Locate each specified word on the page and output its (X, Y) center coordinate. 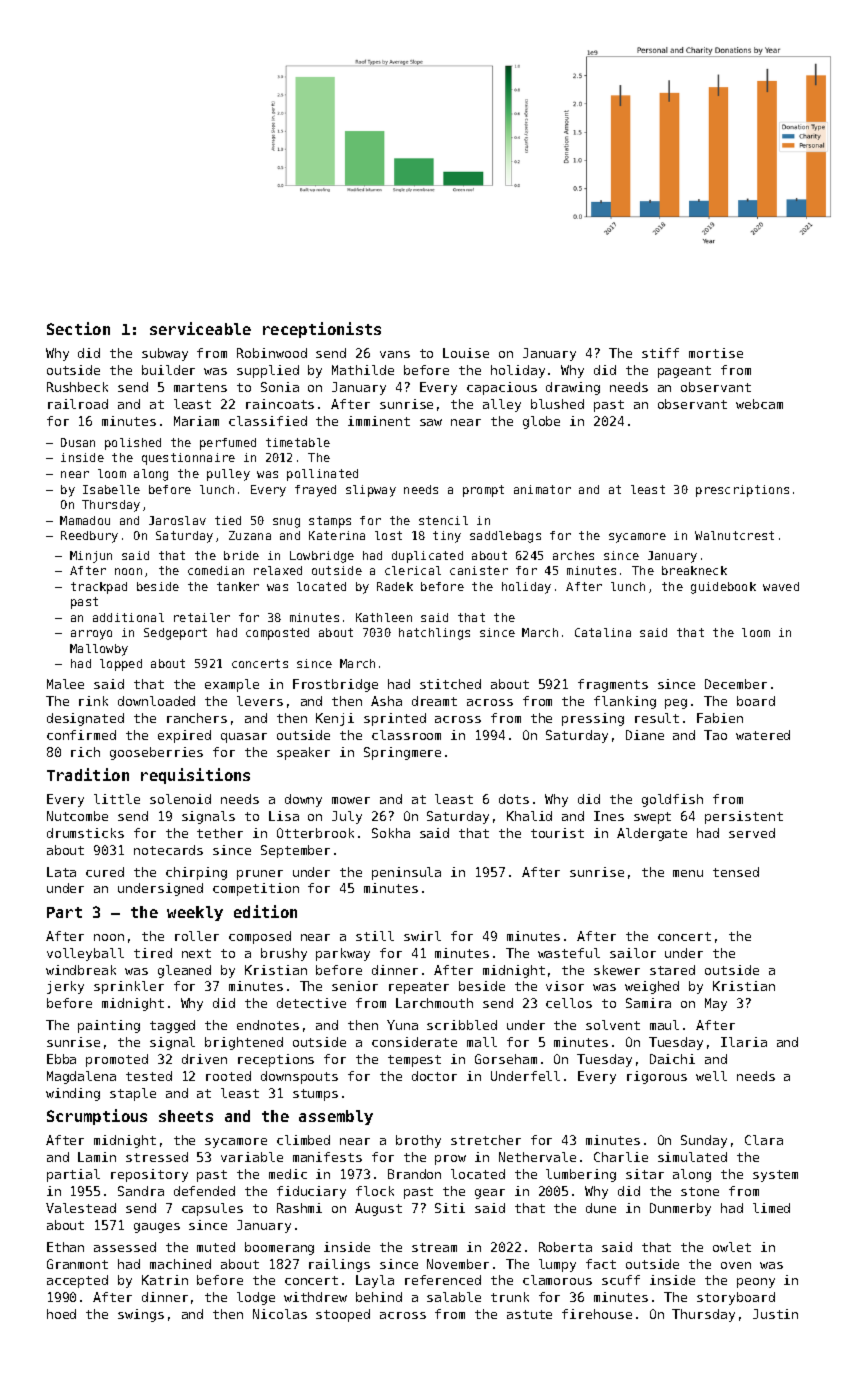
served (752, 833)
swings (141, 1315)
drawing (573, 388)
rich (85, 752)
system (775, 1176)
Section (78, 328)
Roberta (565, 1247)
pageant (684, 372)
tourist (557, 833)
